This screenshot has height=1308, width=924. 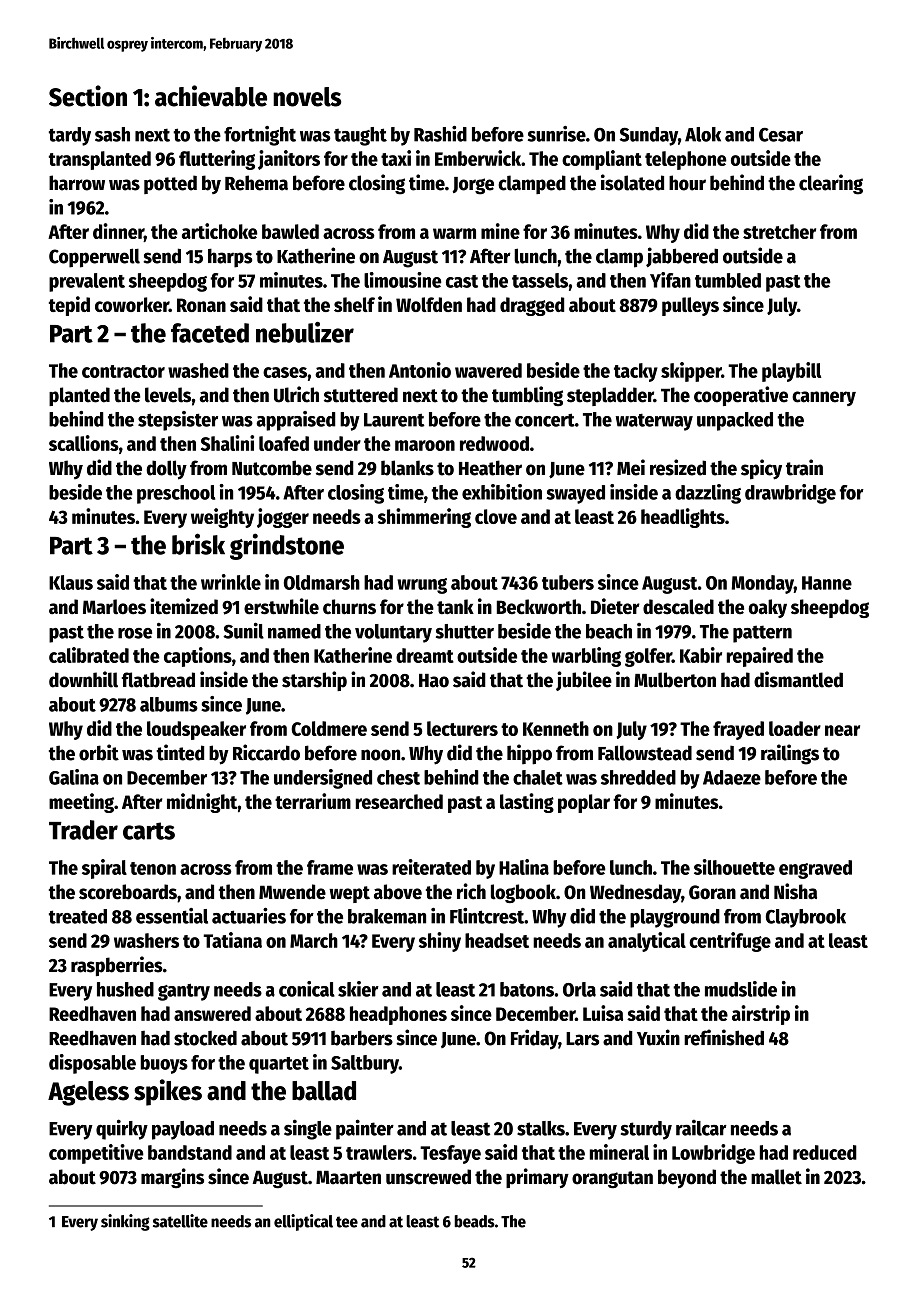 What do you see at coordinates (211, 96) in the screenshot?
I see `achievable` at bounding box center [211, 96].
